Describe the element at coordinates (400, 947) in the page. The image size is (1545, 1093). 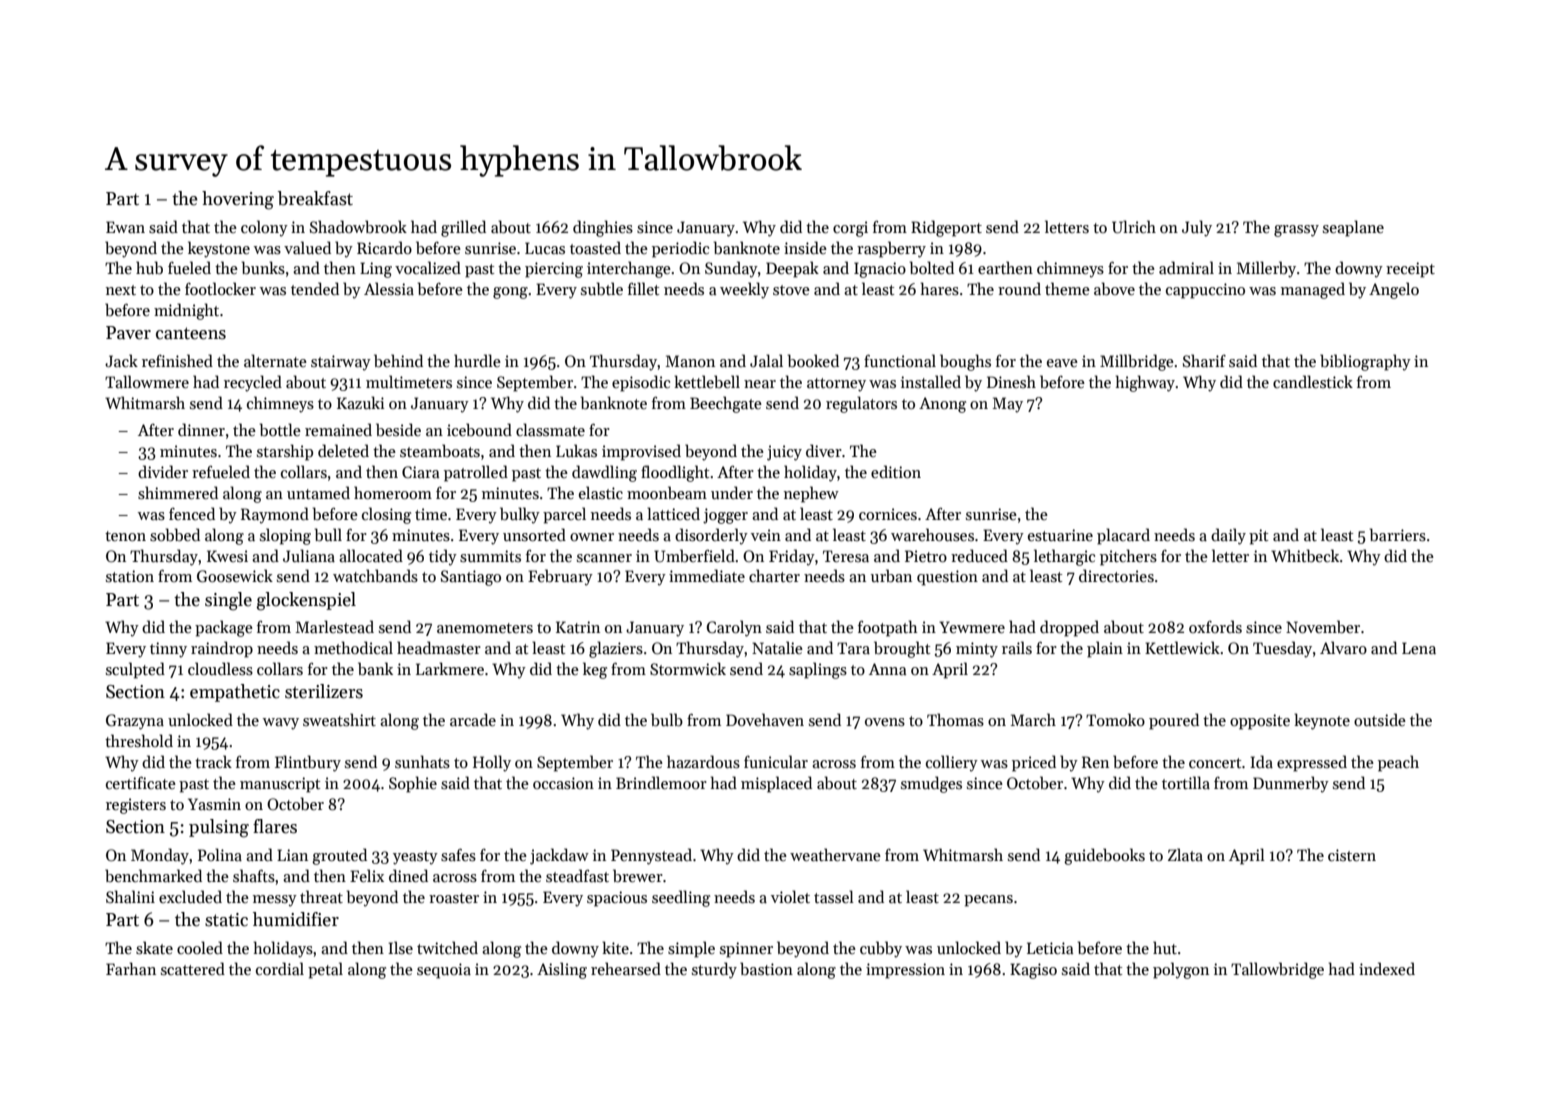
I see `Ilse` at that location.
